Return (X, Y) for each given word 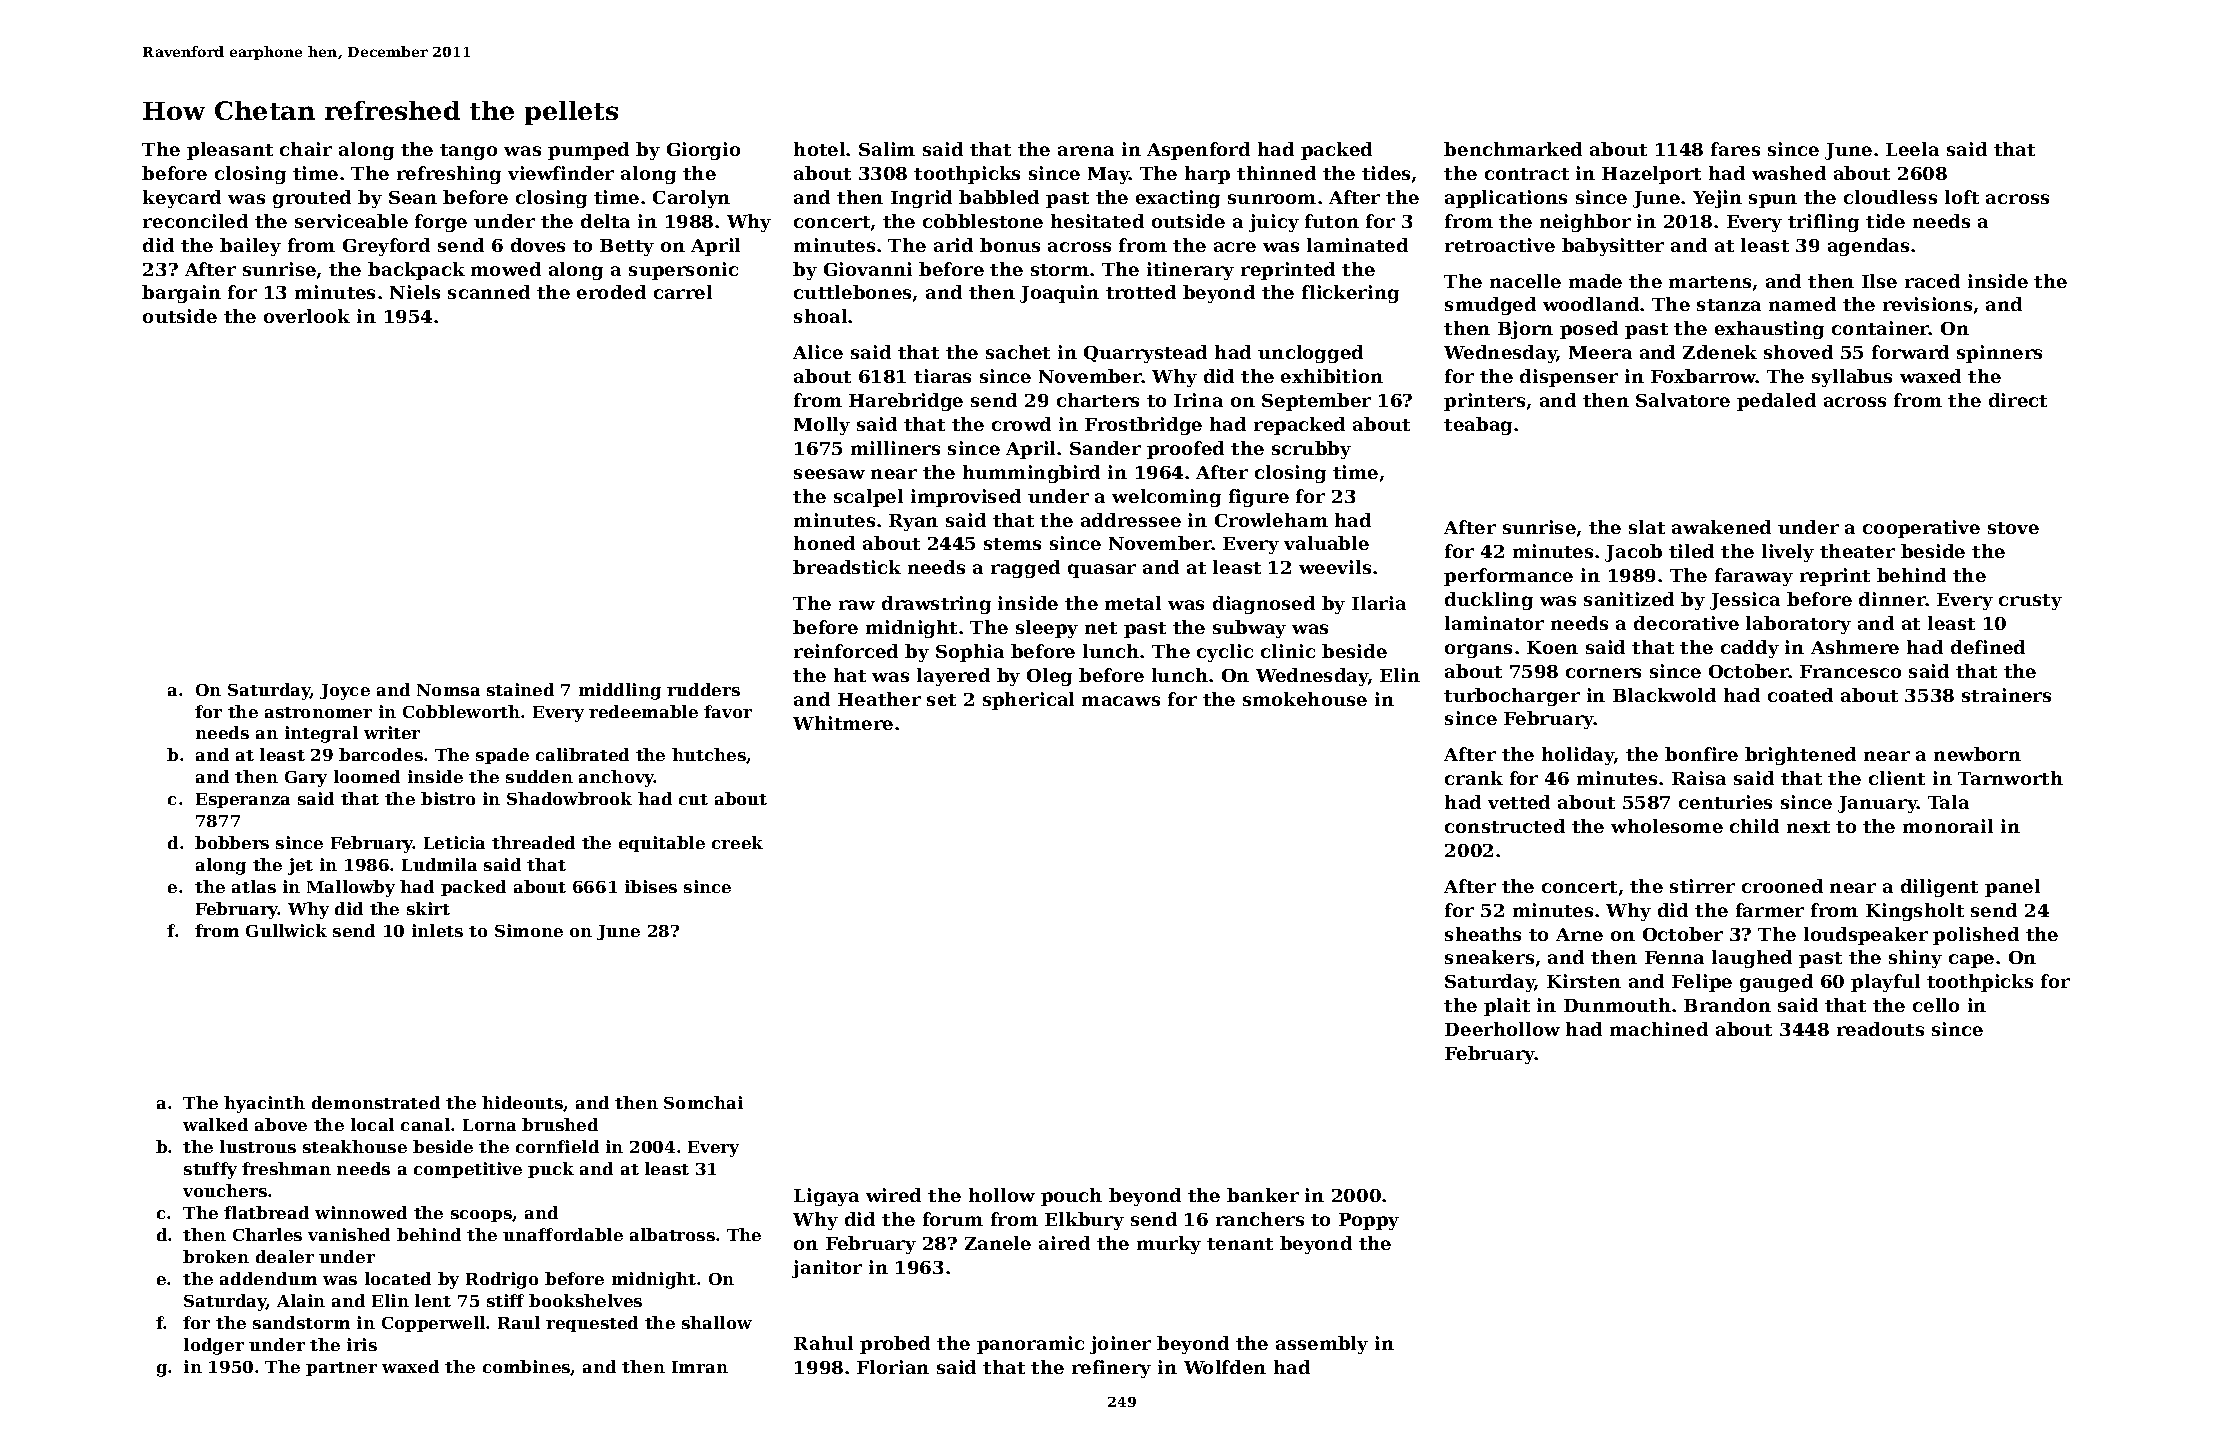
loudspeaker (1866, 936)
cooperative (1921, 529)
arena (1086, 151)
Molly (822, 426)
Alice (818, 352)
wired (893, 1195)
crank (1474, 778)
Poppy (1369, 1221)
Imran (700, 1367)
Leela (1912, 149)
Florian (893, 1367)
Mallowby (351, 888)
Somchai (703, 1102)
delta (605, 221)
